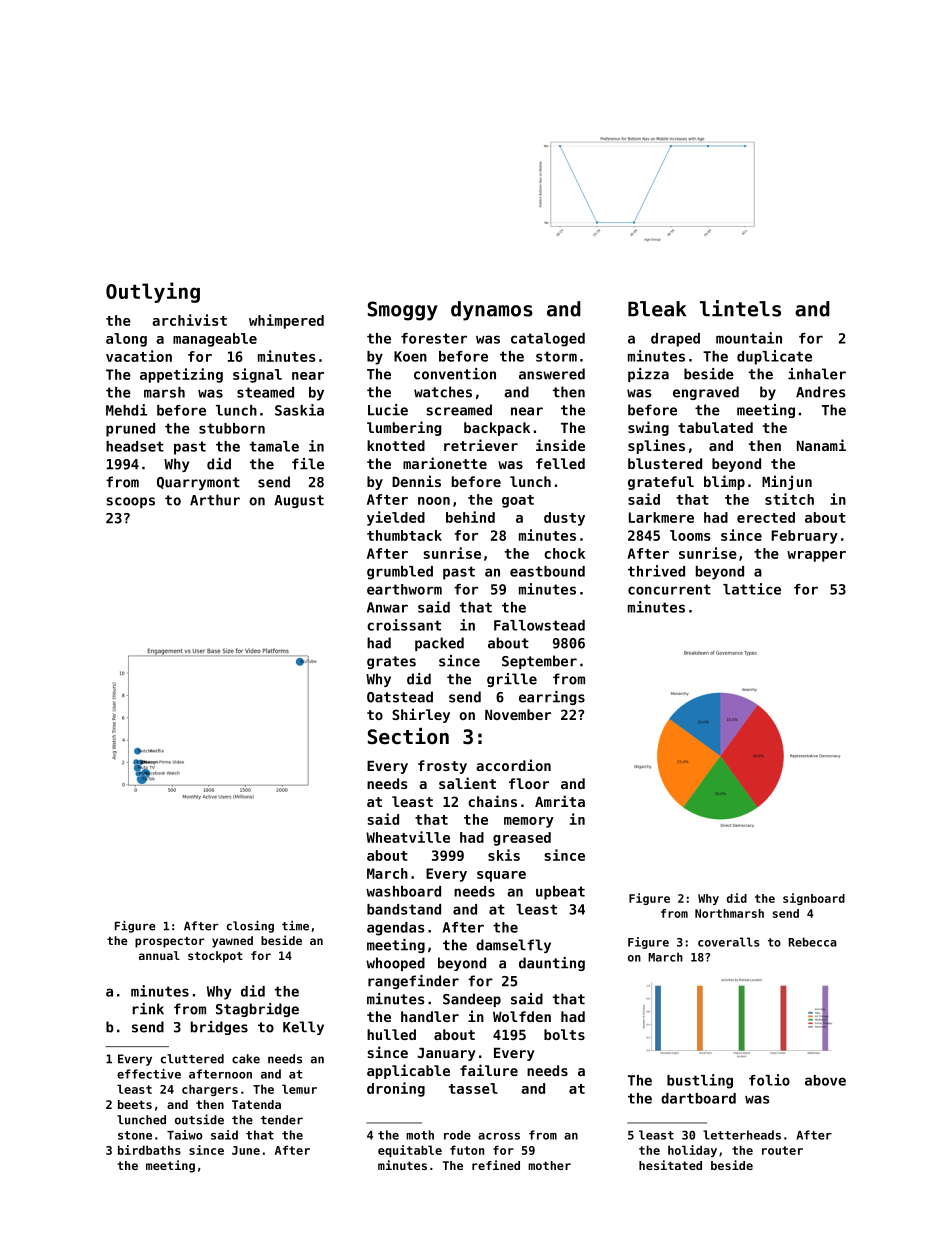  What do you see at coordinates (404, 535) in the page?
I see `thumbtack` at bounding box center [404, 535].
